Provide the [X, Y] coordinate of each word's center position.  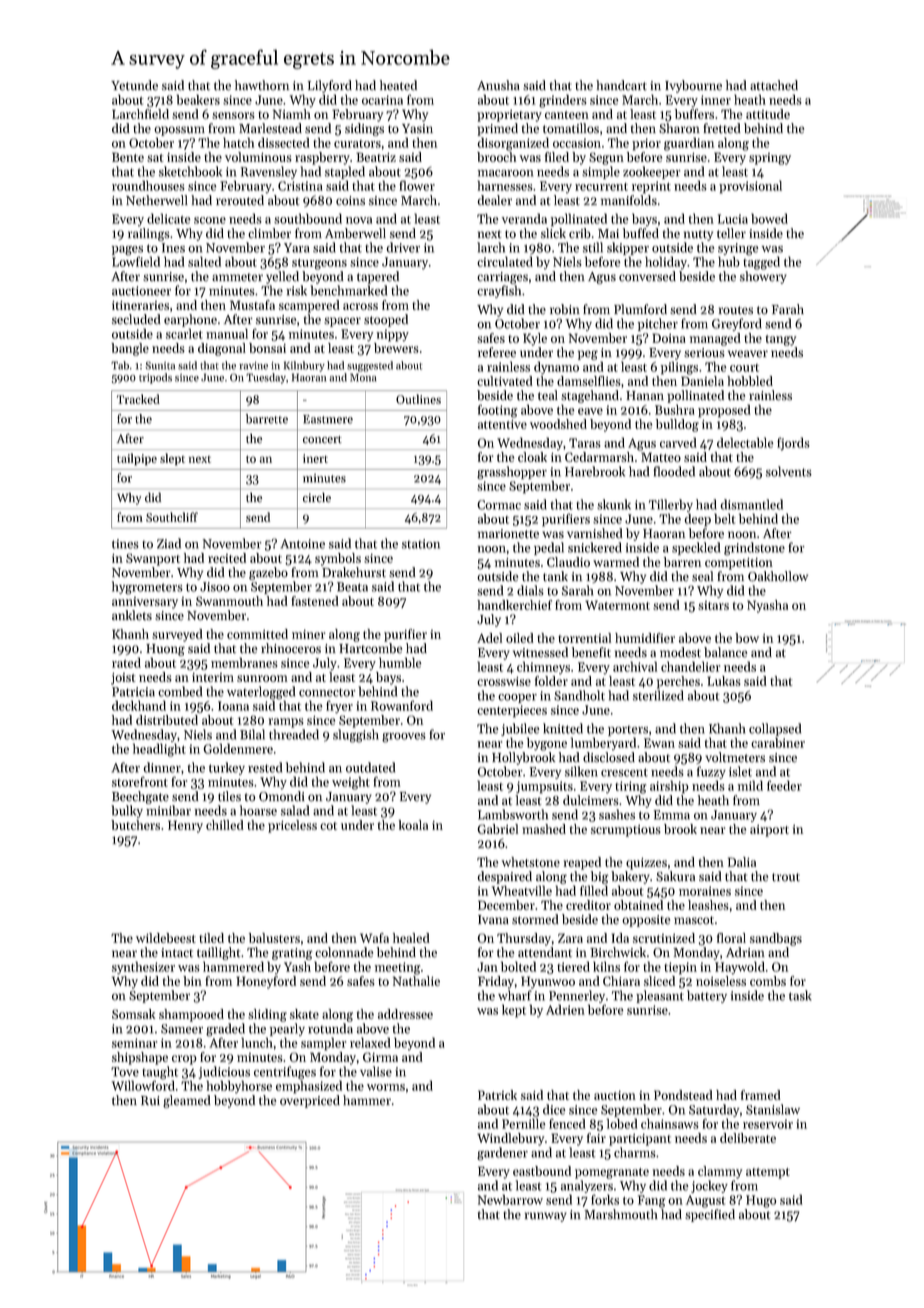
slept [172, 459]
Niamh [292, 114]
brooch [496, 157]
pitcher [658, 324]
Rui [150, 1101]
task [800, 995]
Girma [380, 1057]
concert [322, 440]
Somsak [133, 1014]
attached [774, 85]
